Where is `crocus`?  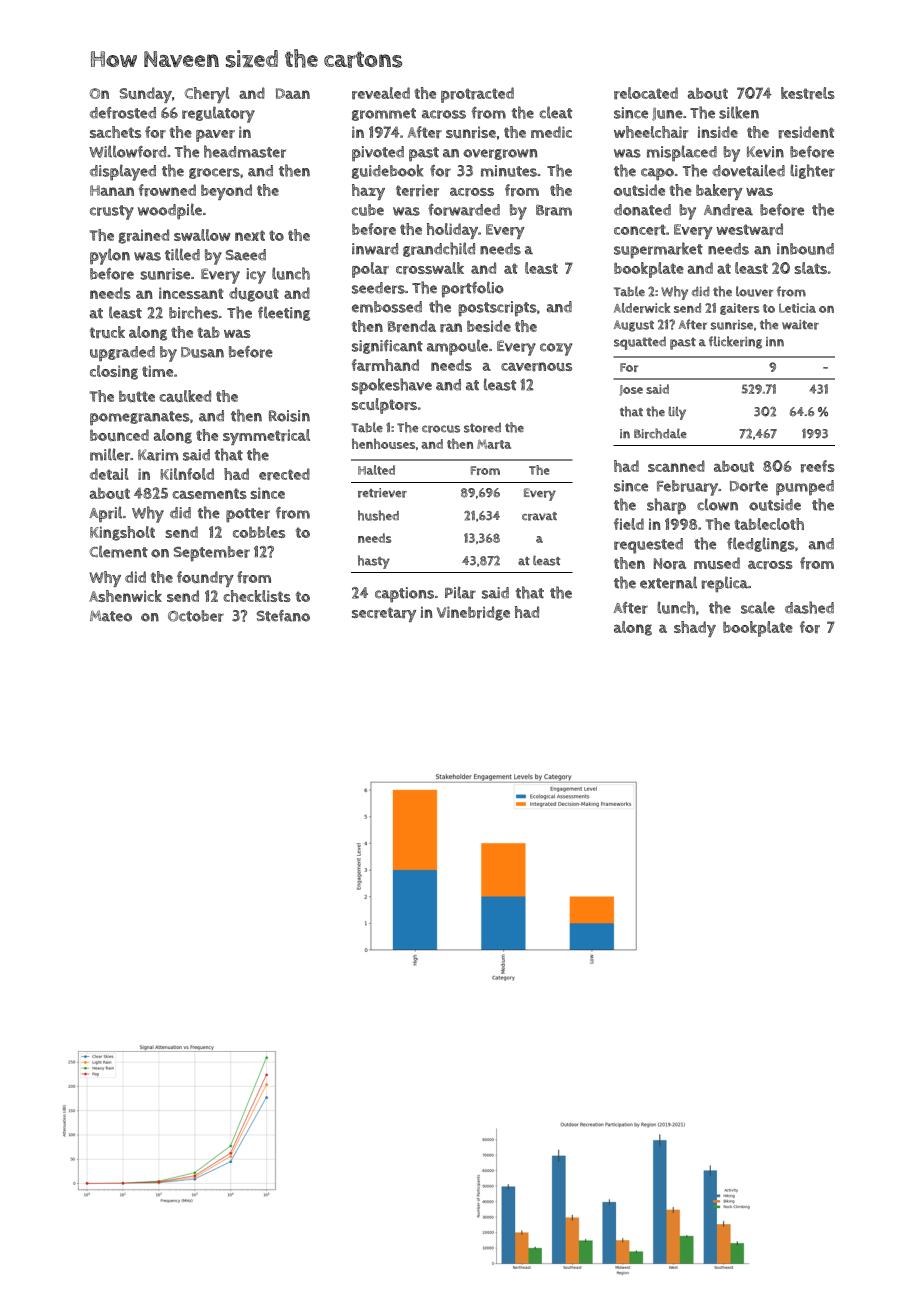 crocus is located at coordinates (441, 429).
